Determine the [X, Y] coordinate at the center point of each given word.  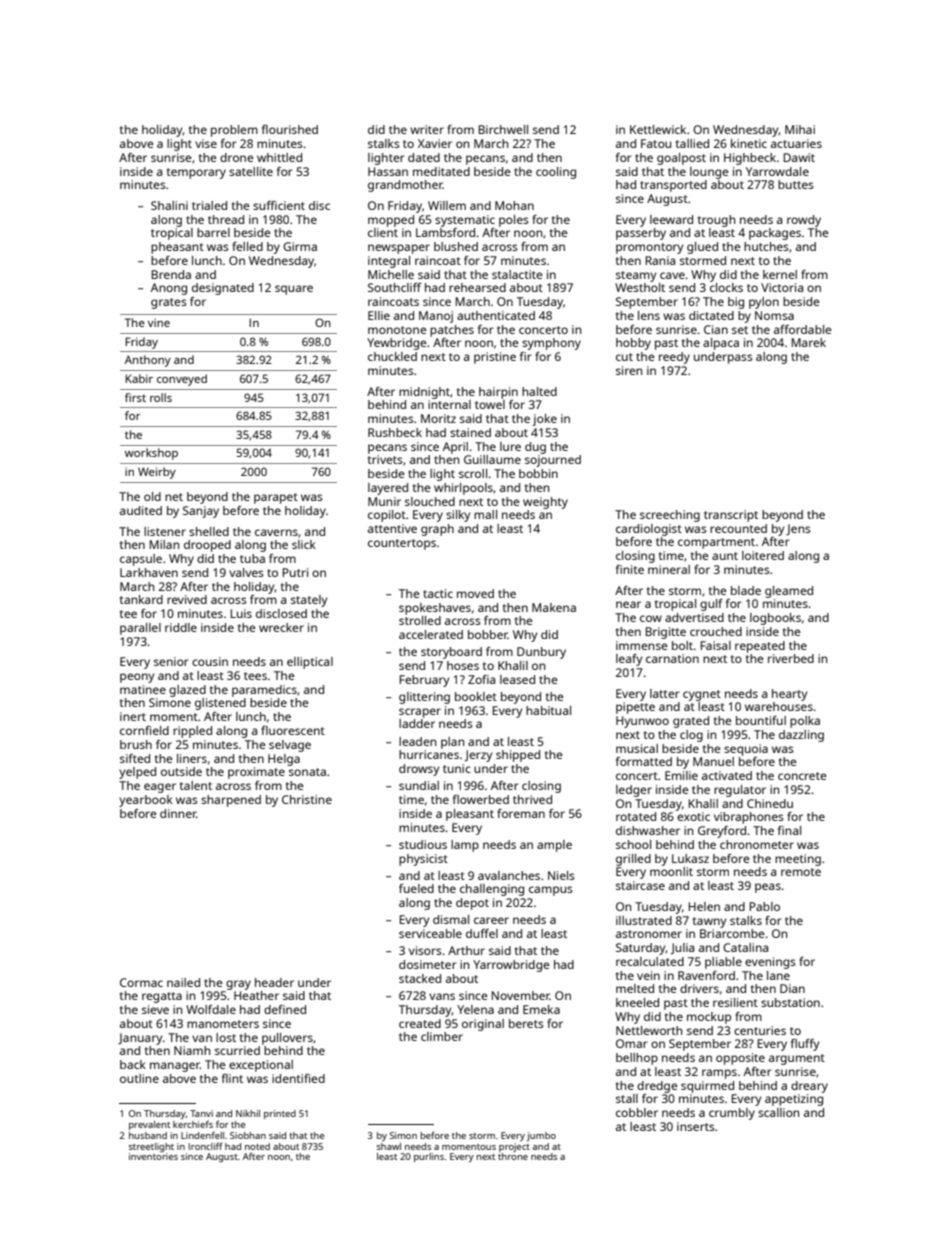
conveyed [182, 380]
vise [206, 143]
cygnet [702, 695]
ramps [719, 1074]
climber [442, 1036]
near [628, 604]
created [420, 1023]
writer [427, 129]
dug [535, 448]
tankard [141, 599]
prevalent [149, 1125]
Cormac [141, 982]
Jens [798, 530]
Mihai [800, 129]
